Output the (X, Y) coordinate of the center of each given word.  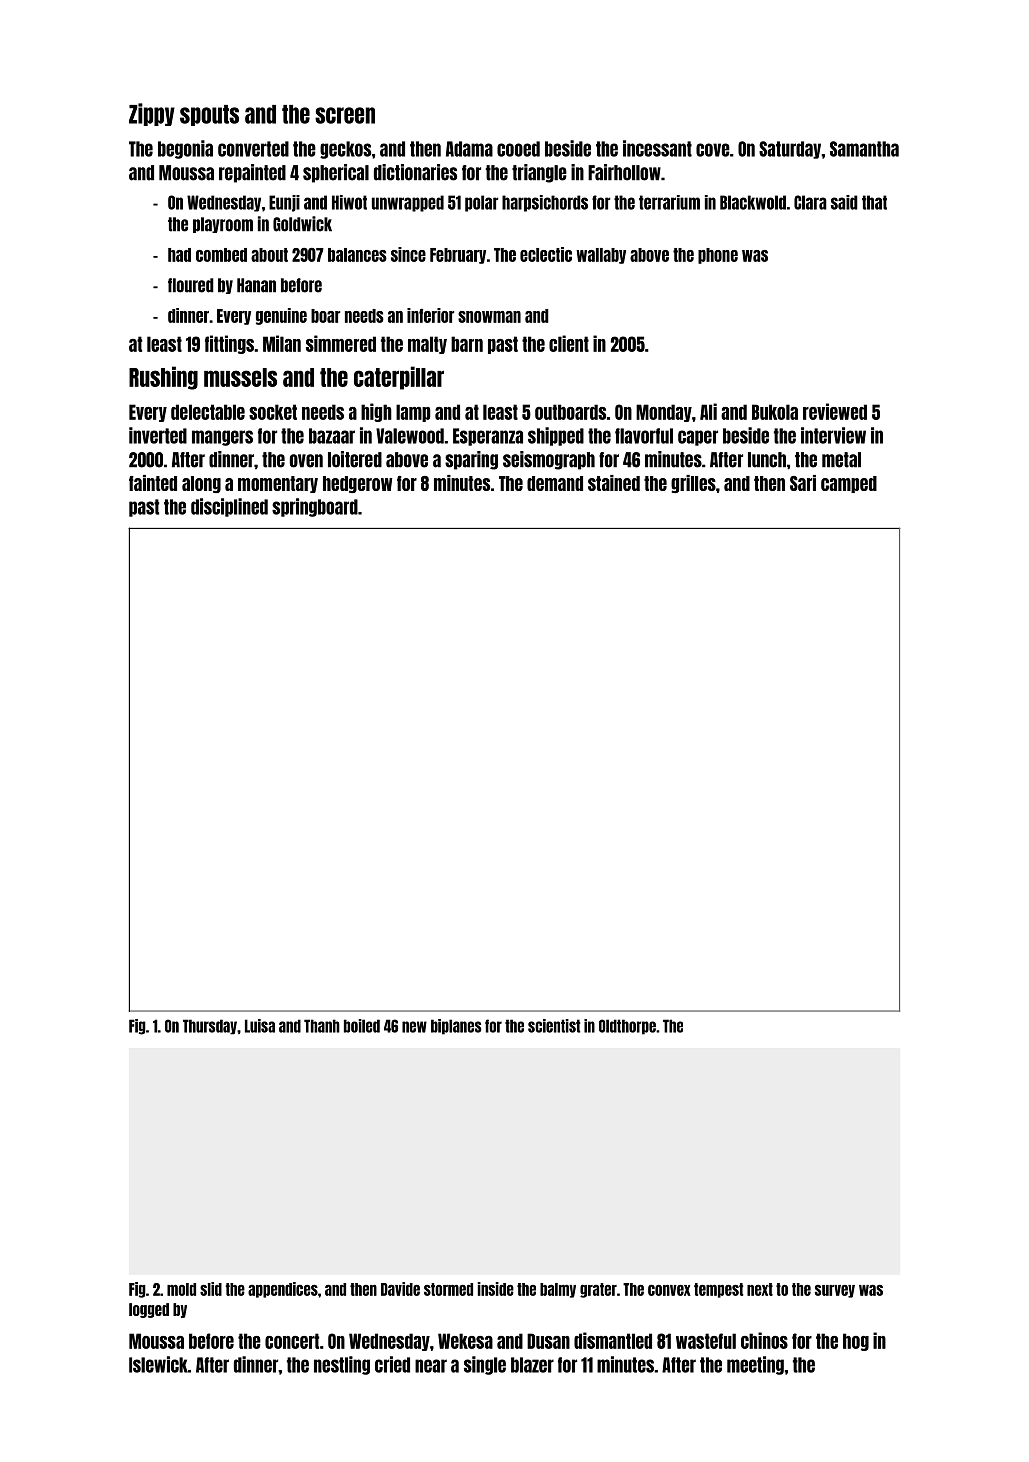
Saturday (790, 150)
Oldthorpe (627, 1027)
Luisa (260, 1026)
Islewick (158, 1364)
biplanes (456, 1027)
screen (345, 115)
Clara (810, 202)
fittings (229, 344)
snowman (489, 317)
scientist (554, 1026)
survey (835, 1291)
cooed (518, 149)
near (431, 1366)
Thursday (210, 1027)
